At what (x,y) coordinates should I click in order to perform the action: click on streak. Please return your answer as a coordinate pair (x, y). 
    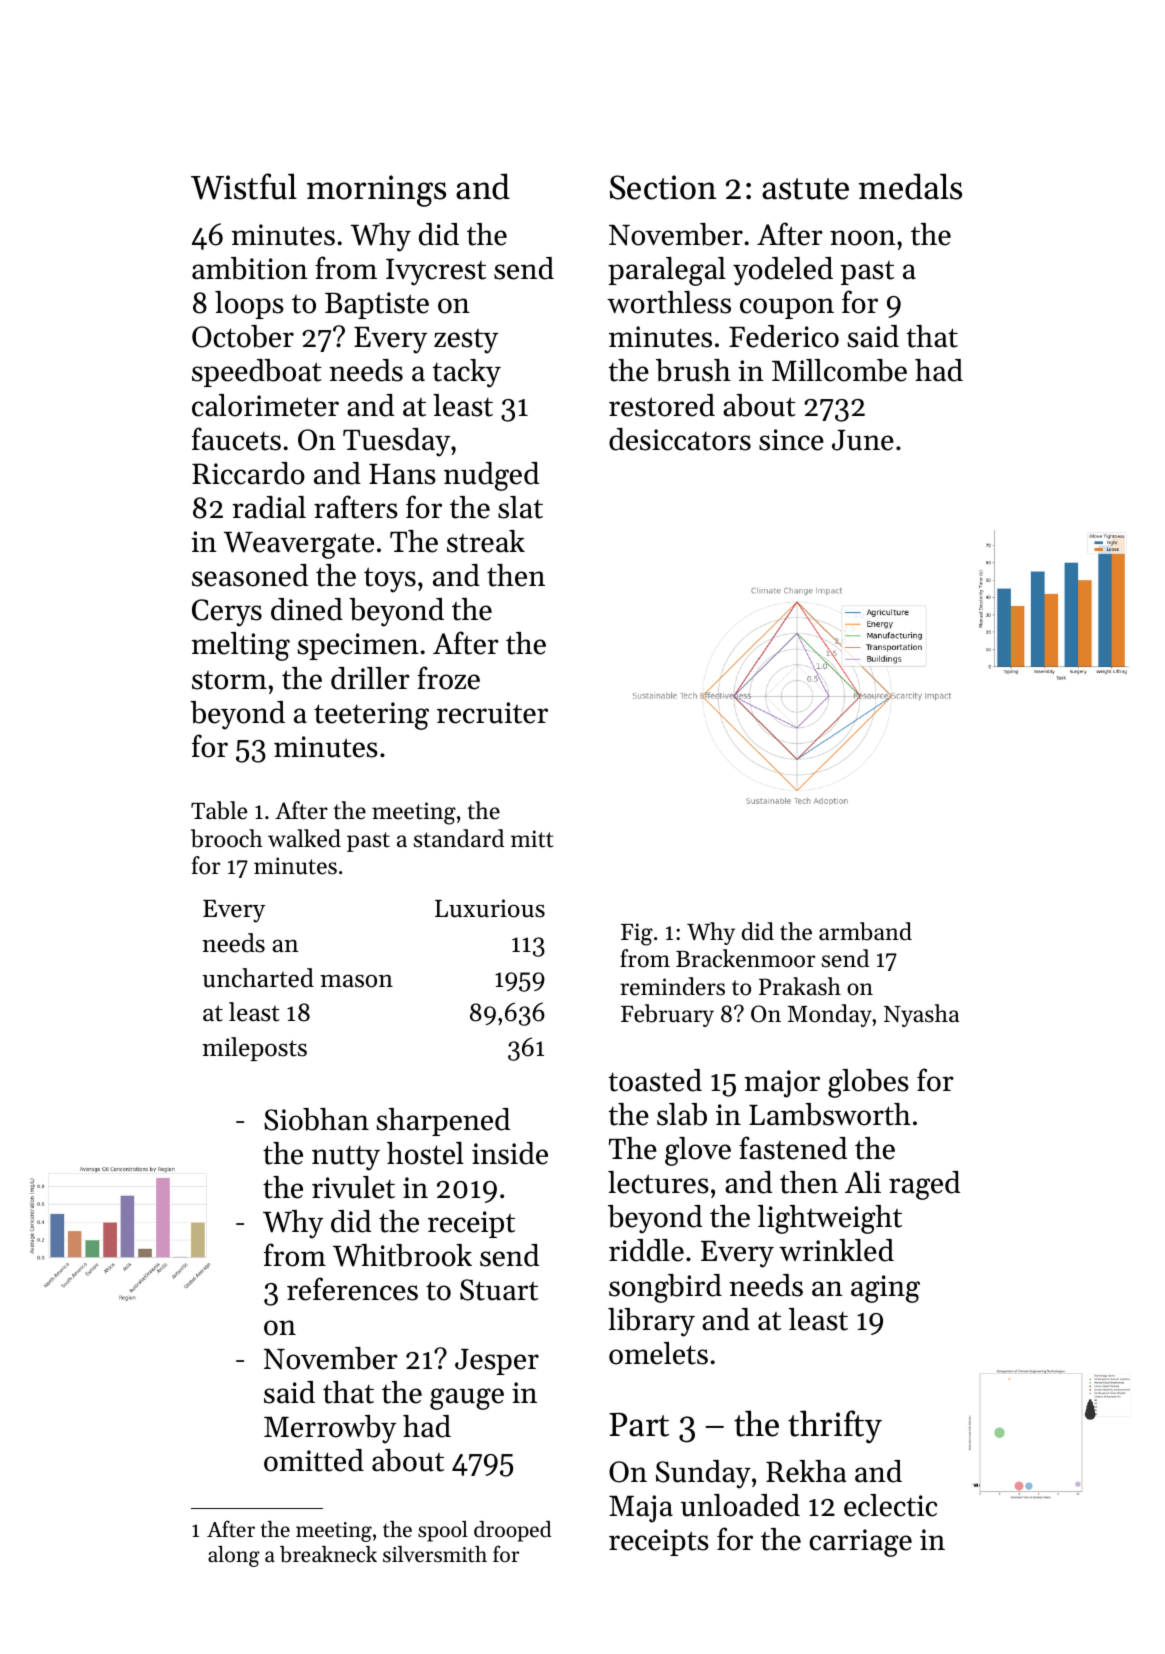
    Looking at the image, I should click on (486, 541).
